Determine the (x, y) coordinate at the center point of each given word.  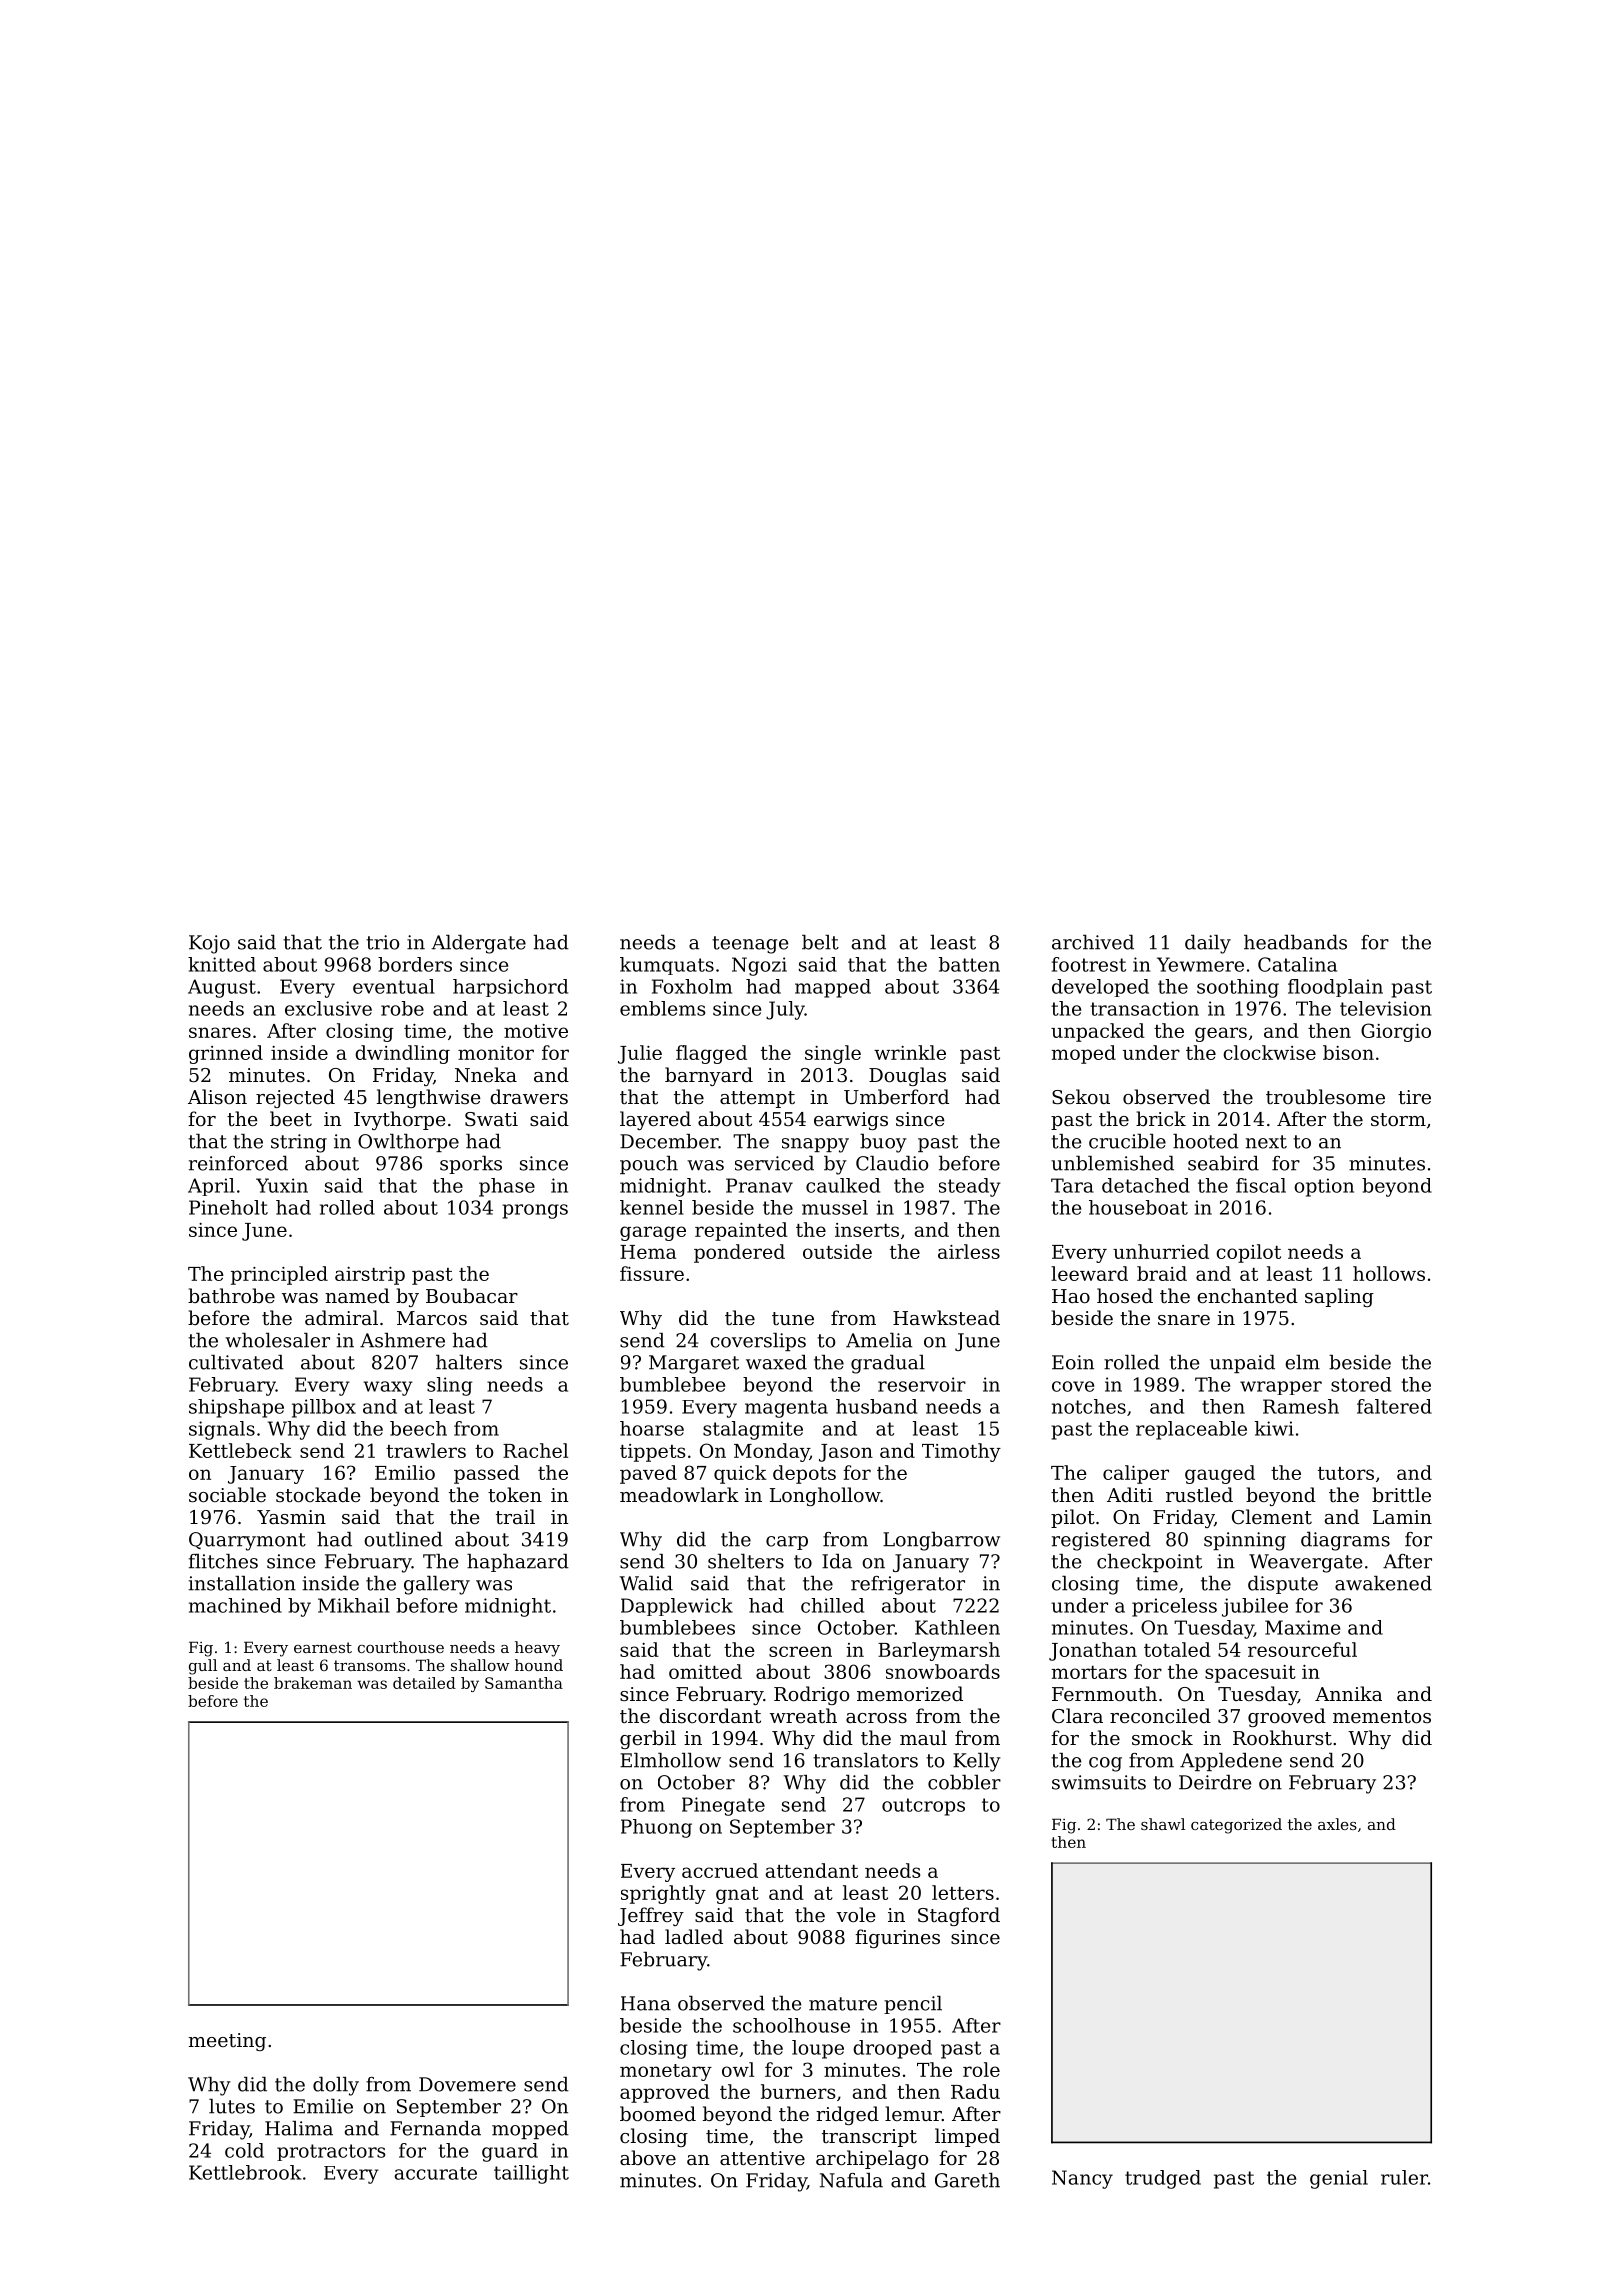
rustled (1199, 1494)
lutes (232, 2106)
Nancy (1082, 2179)
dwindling (402, 1054)
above (648, 2157)
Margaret (694, 1364)
